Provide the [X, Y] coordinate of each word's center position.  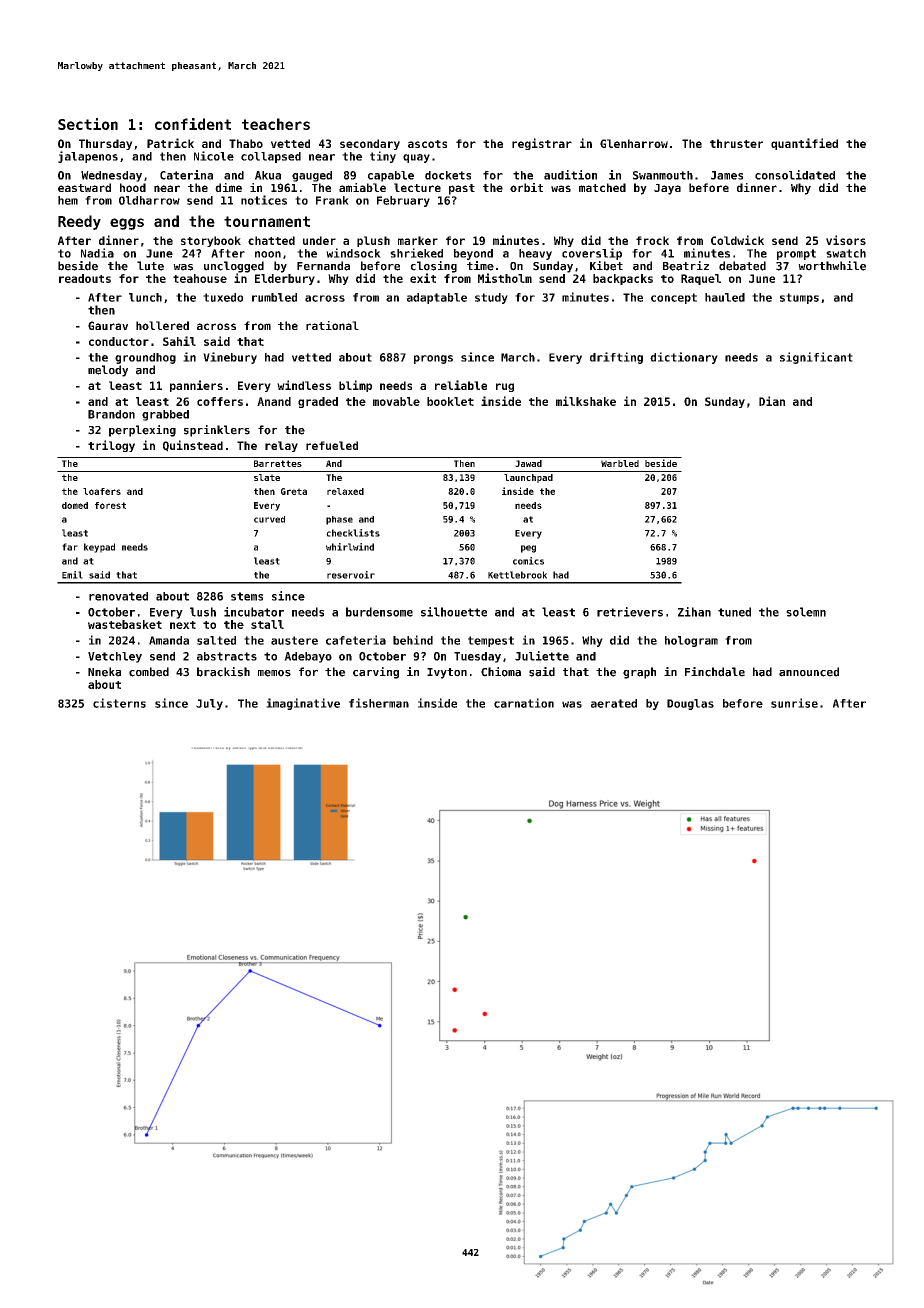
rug [505, 387]
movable [396, 401]
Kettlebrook [517, 575]
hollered [162, 325]
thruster [736, 143]
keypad [99, 548]
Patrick [170, 143]
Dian [772, 401]
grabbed [165, 415]
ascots [427, 144]
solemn [806, 612]
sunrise [794, 703]
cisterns [119, 703]
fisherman [379, 703]
